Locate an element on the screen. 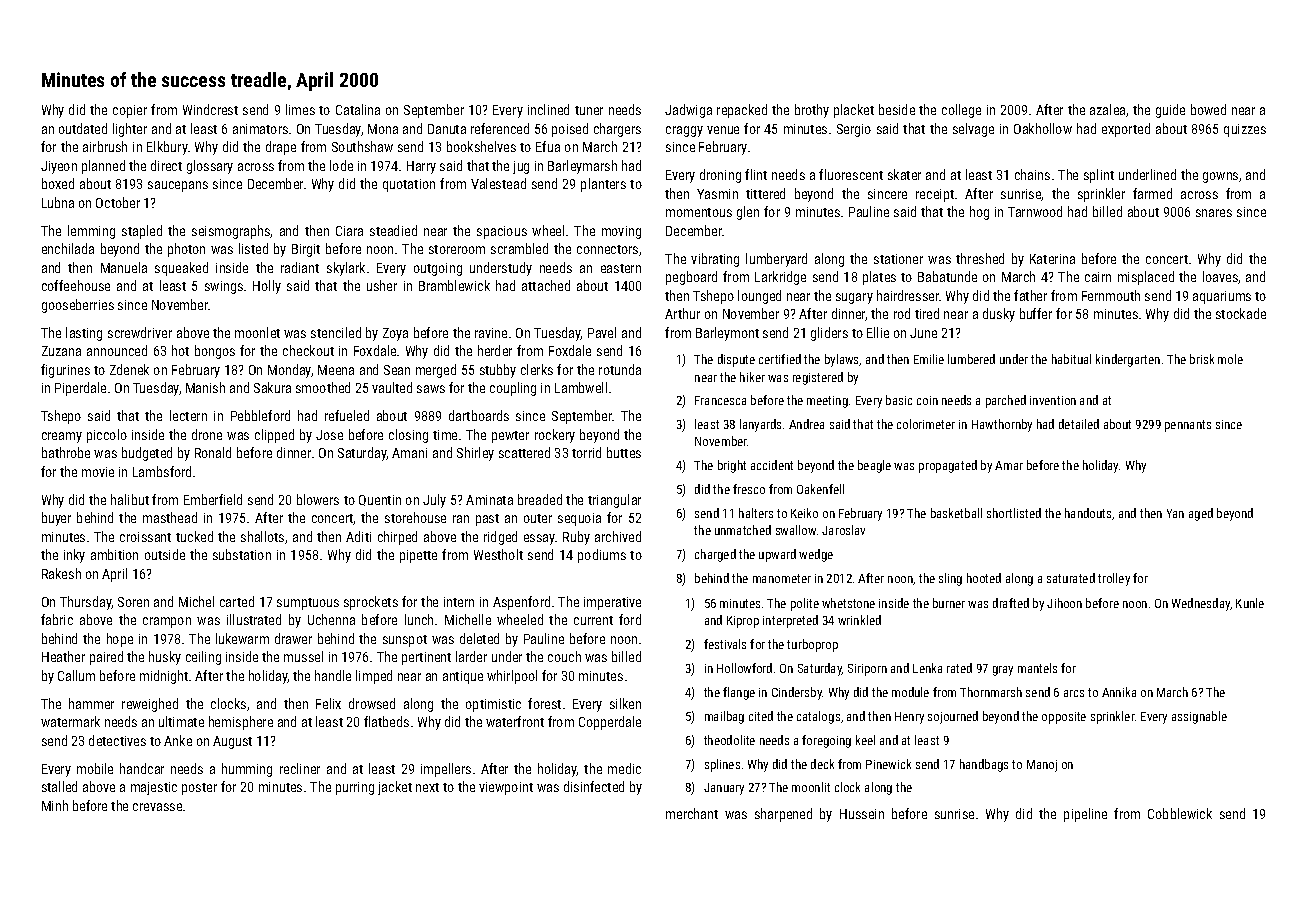 The width and height of the screenshot is (1308, 924). Westholt is located at coordinates (498, 554).
